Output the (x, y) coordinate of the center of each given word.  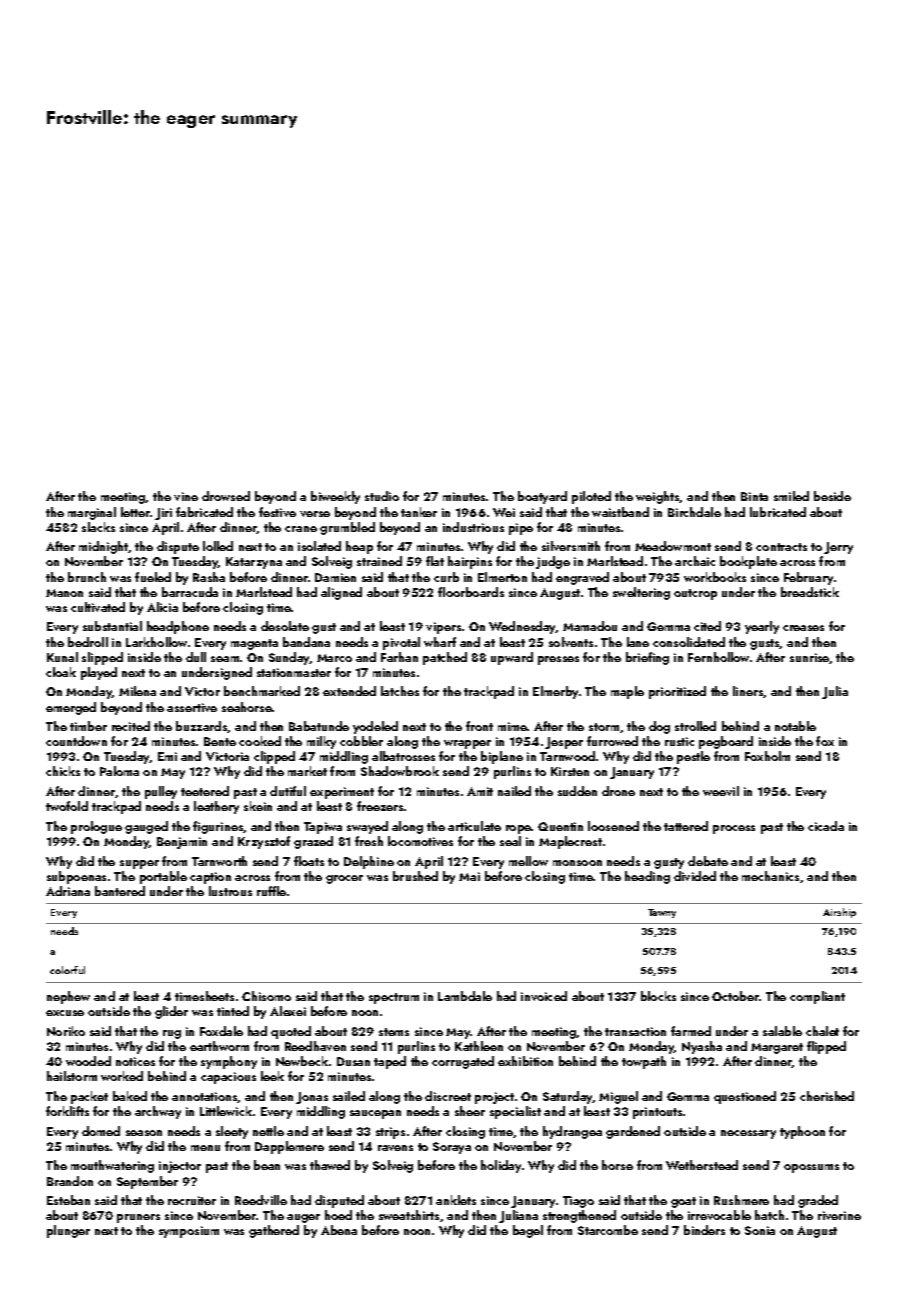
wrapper (467, 744)
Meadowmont (673, 546)
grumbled (347, 528)
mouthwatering (112, 1166)
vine (186, 496)
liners (748, 692)
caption (210, 878)
